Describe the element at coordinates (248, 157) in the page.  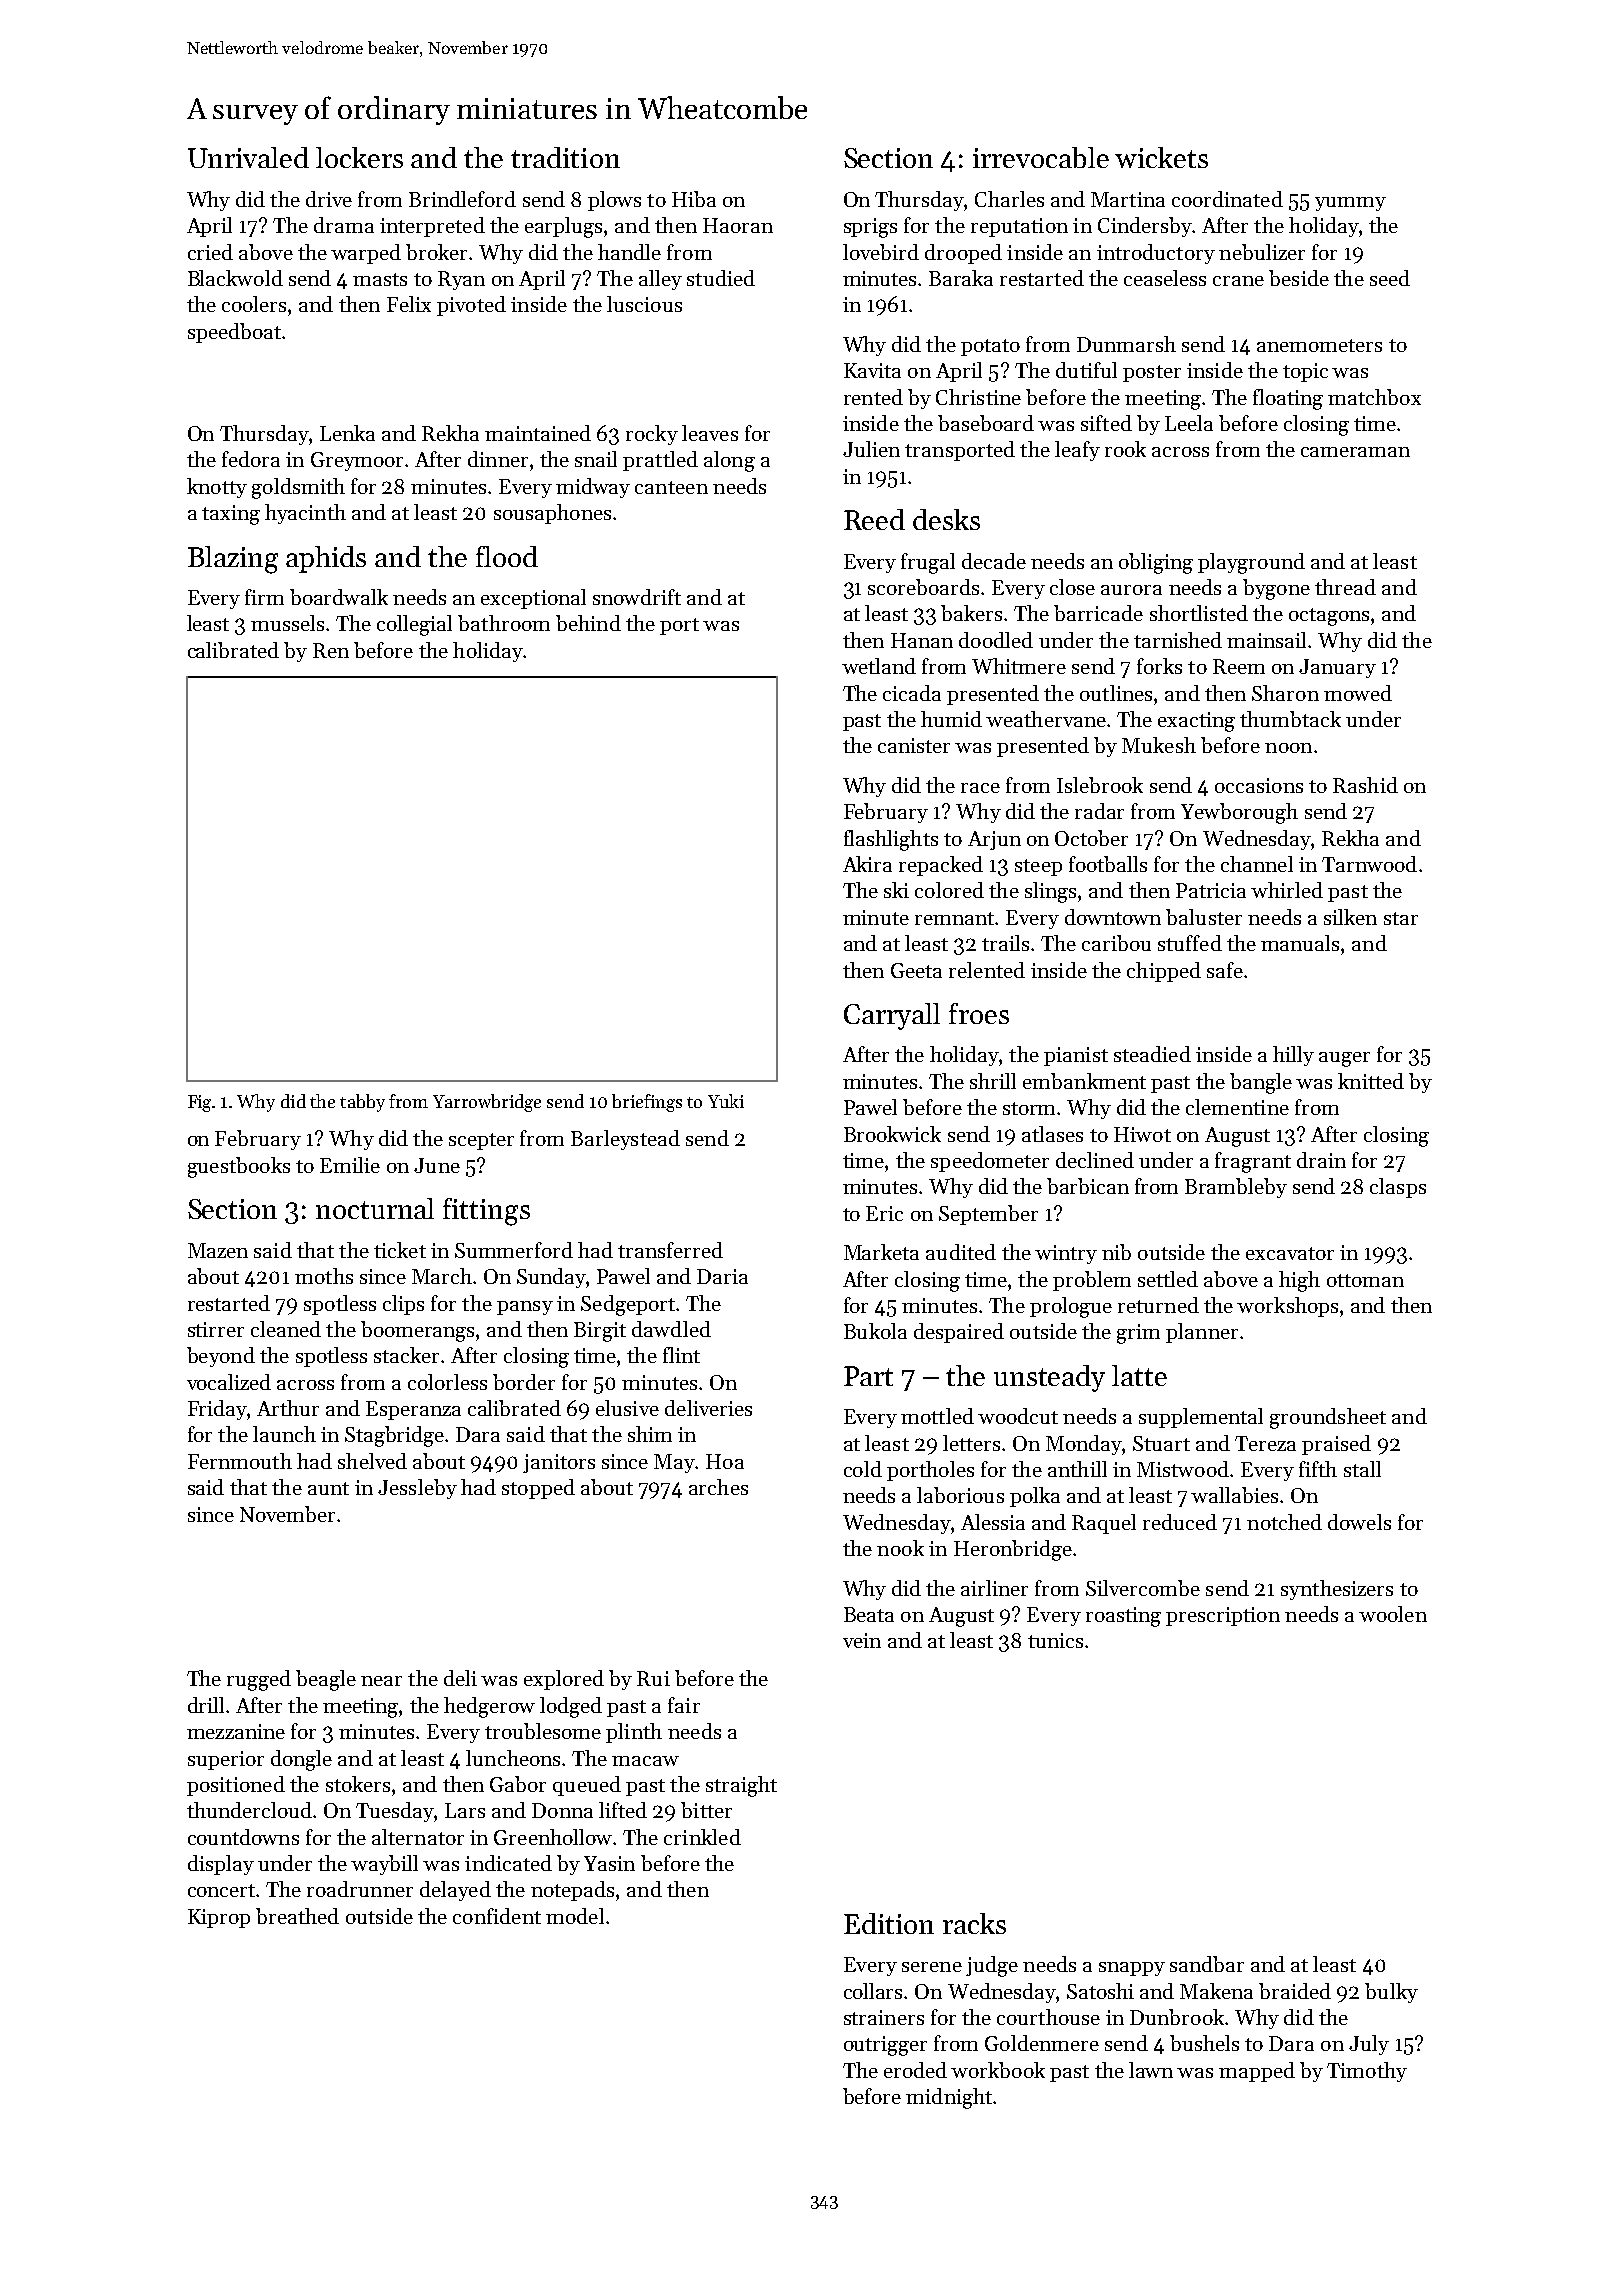
I see `Unrivaled` at that location.
